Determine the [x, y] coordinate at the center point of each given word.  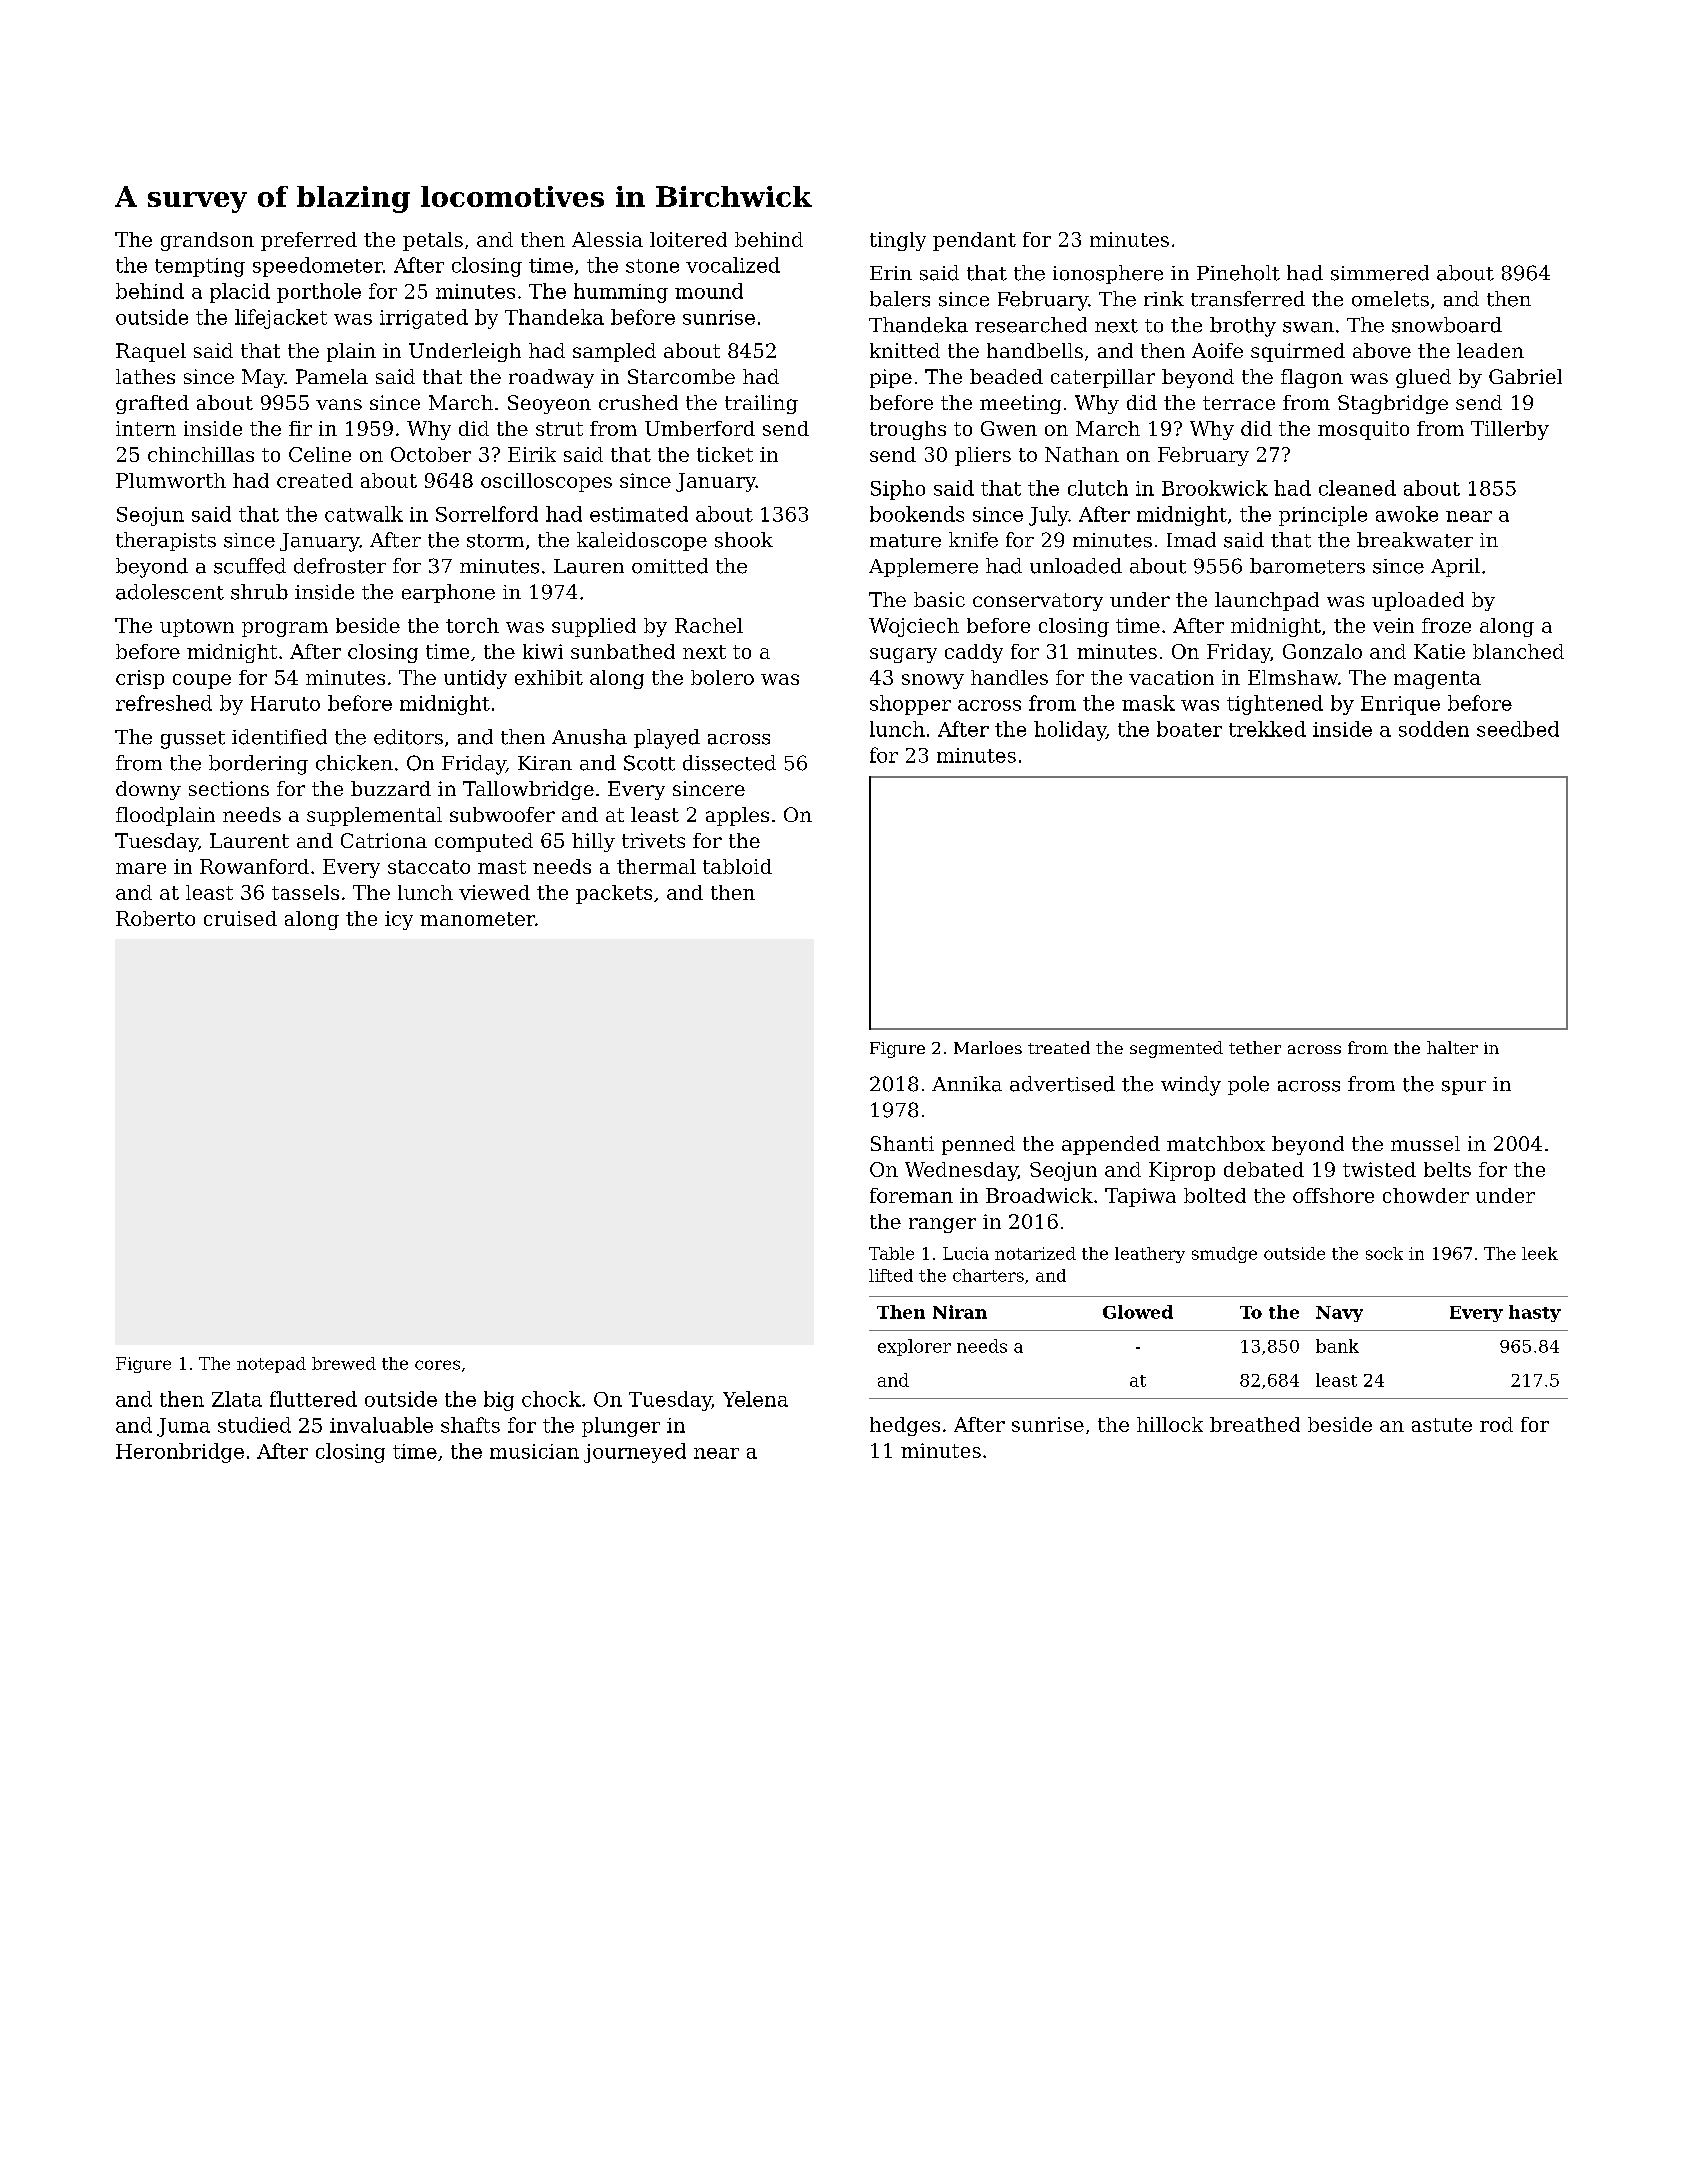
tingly [898, 241]
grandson [207, 241]
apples [737, 816]
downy [148, 790]
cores [437, 1365]
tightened [1275, 705]
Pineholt [1238, 273]
